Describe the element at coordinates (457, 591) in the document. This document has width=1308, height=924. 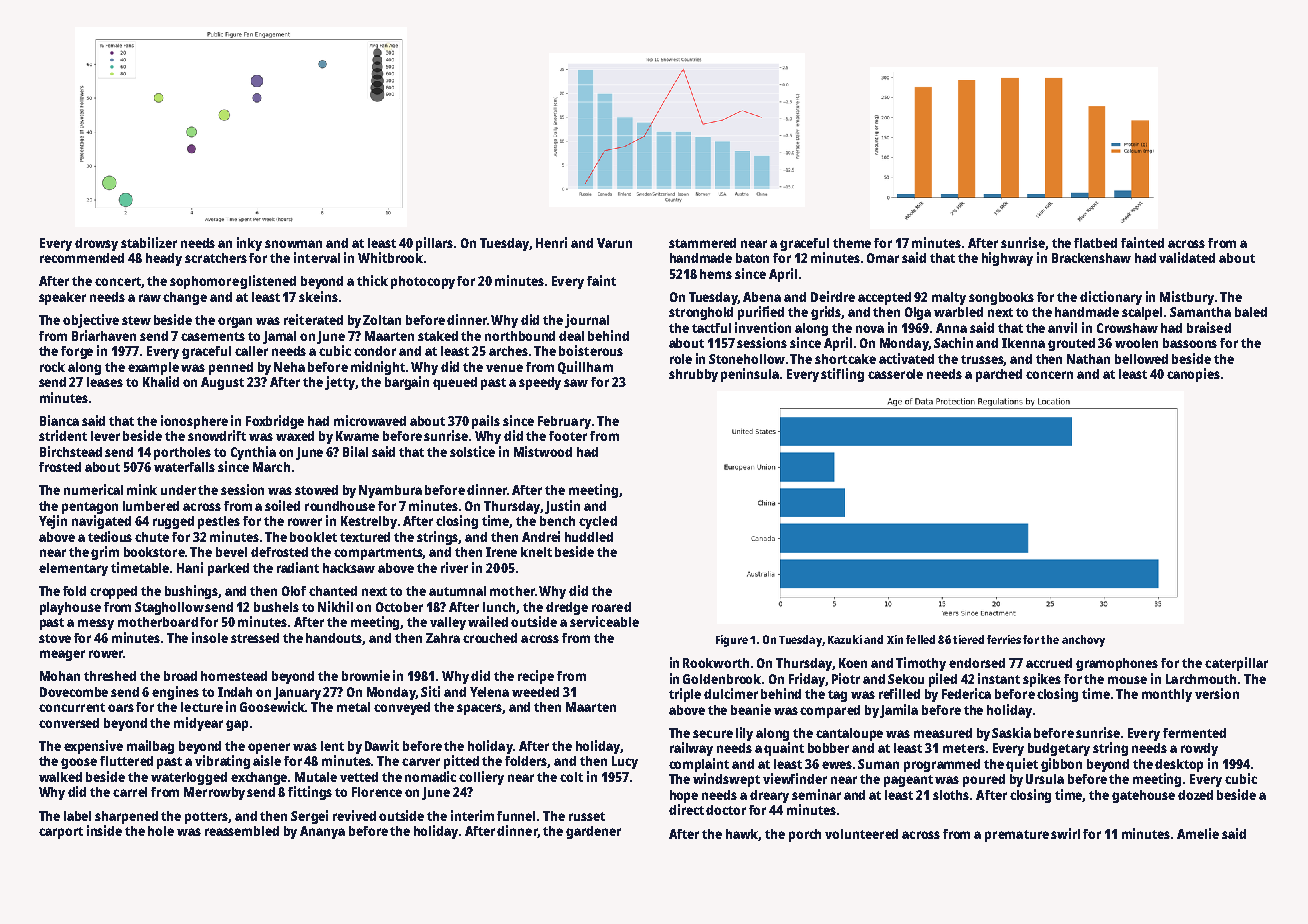
I see `autumnal` at that location.
